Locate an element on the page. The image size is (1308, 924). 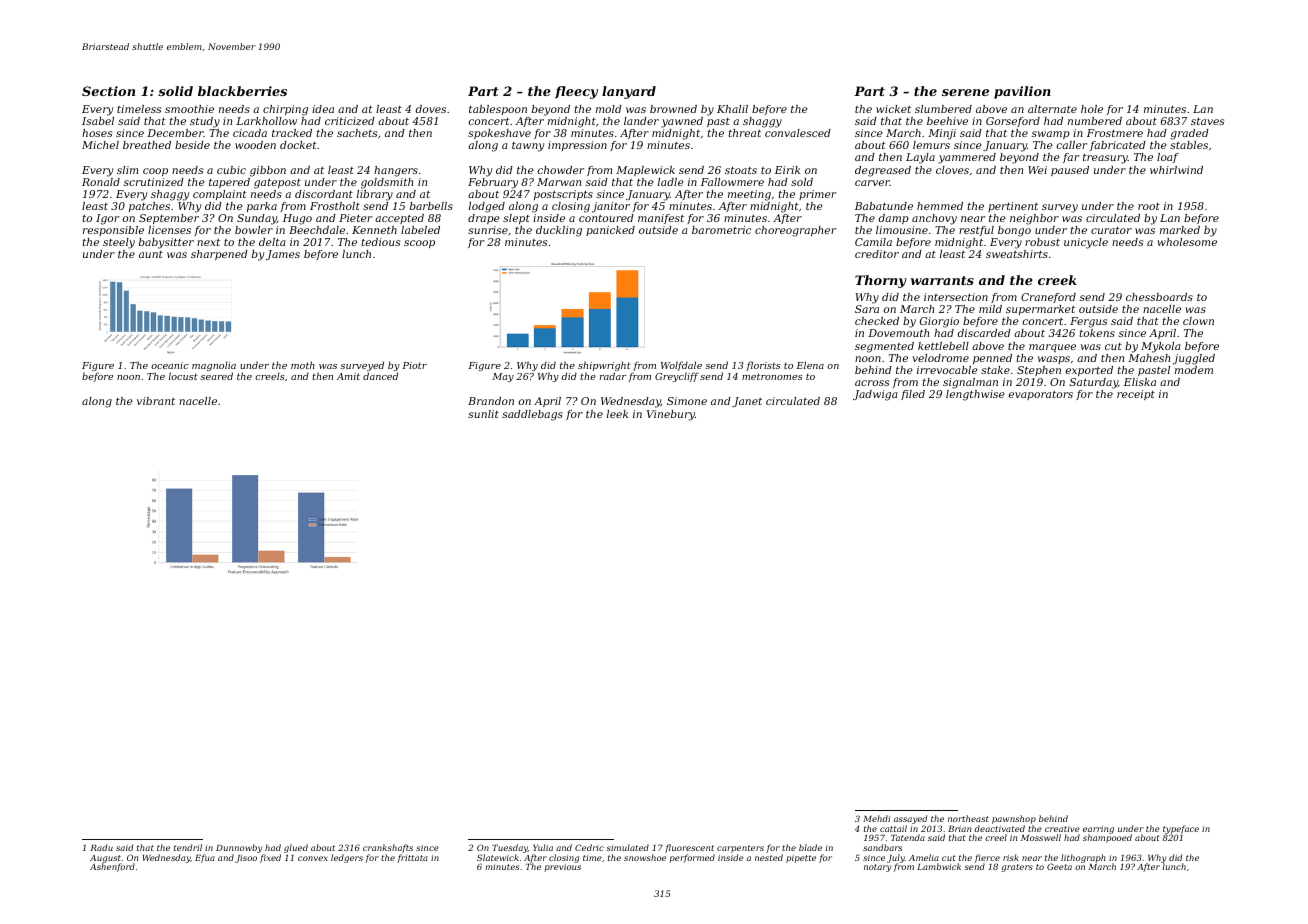
Vinebury is located at coordinates (671, 415).
